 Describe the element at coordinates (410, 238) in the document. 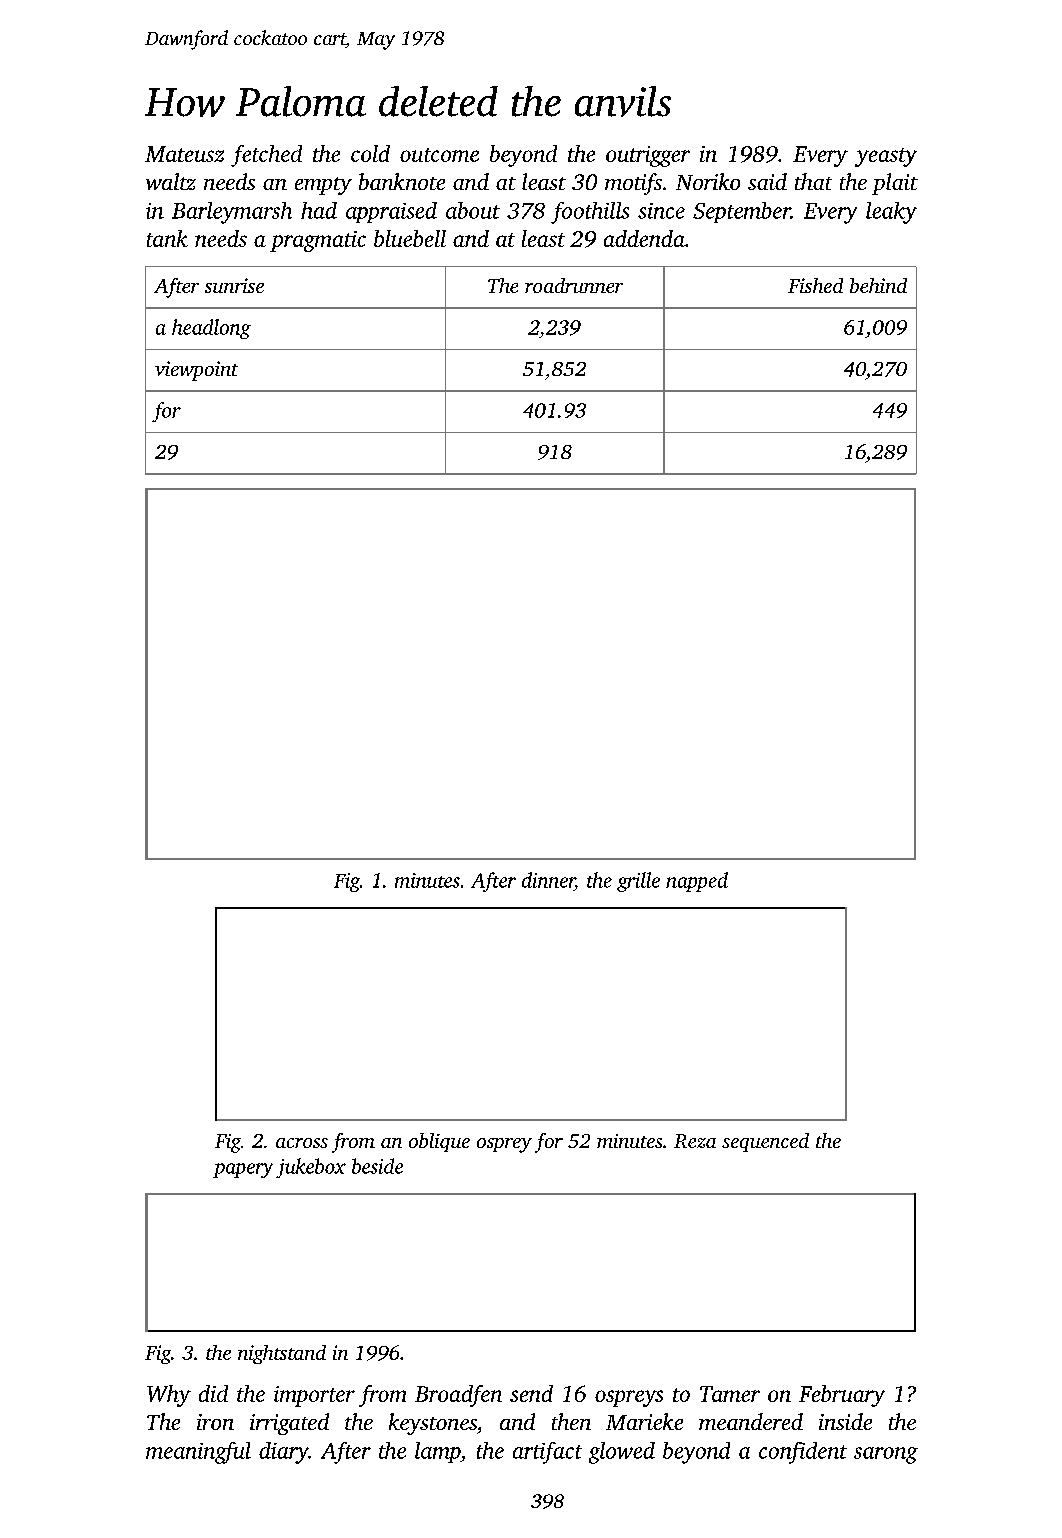

I see `bluebell` at that location.
